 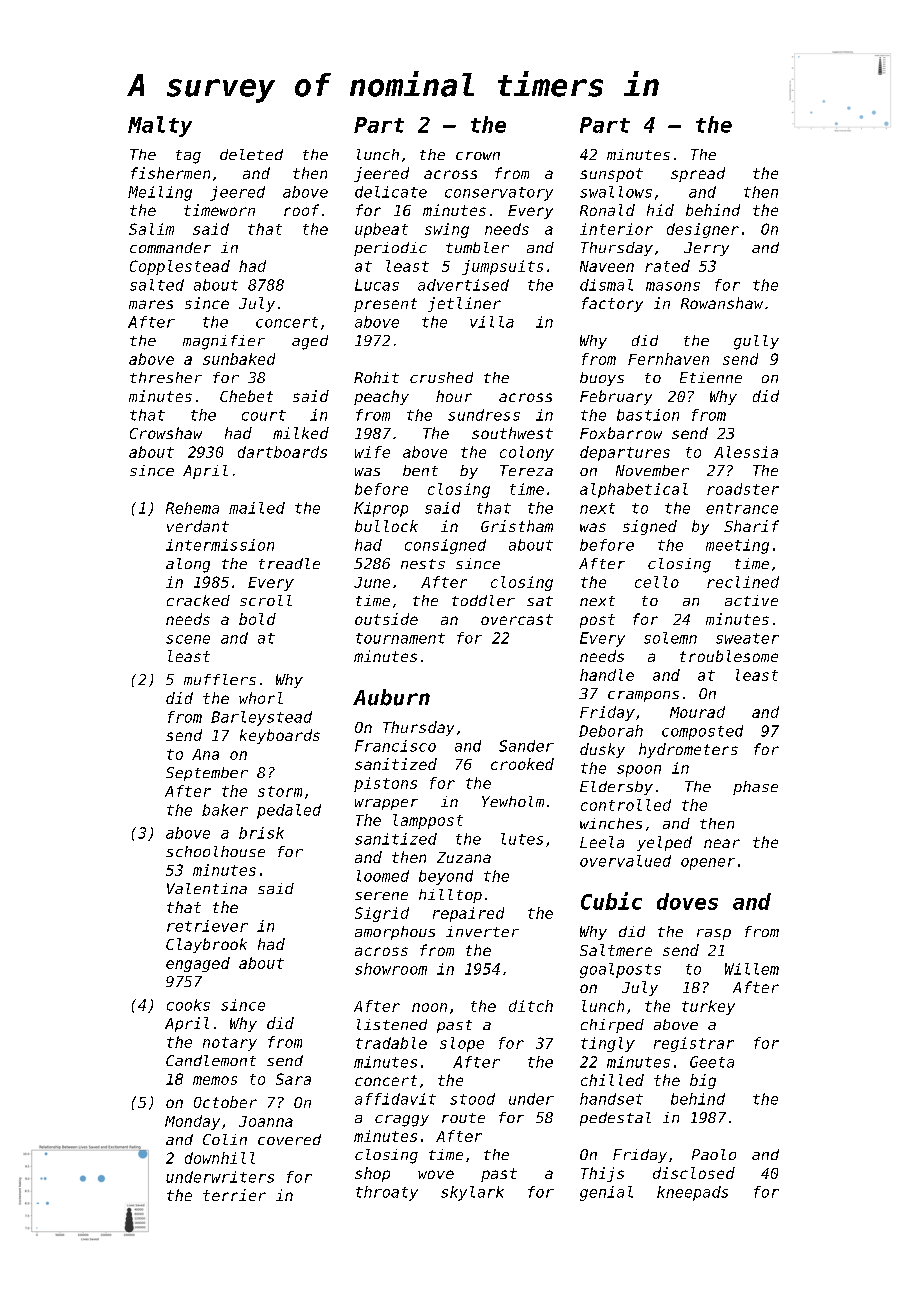 What do you see at coordinates (289, 811) in the page?
I see `pedaled` at bounding box center [289, 811].
